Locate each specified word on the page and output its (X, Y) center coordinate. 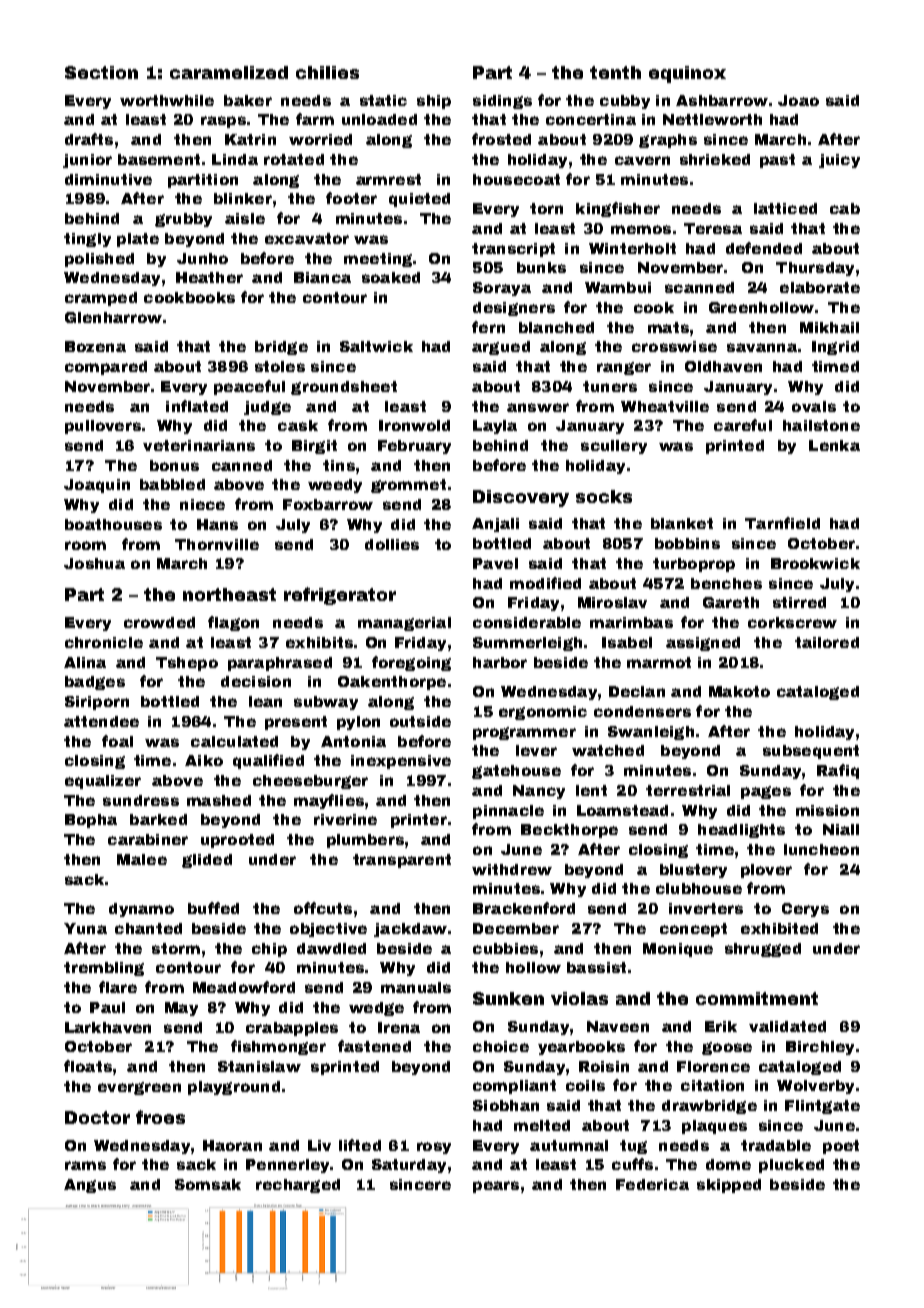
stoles (280, 366)
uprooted (237, 841)
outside (420, 721)
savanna (762, 347)
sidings (502, 102)
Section (101, 72)
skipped (729, 1186)
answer (538, 407)
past (777, 161)
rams (85, 1165)
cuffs (632, 1164)
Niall (841, 829)
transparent (402, 861)
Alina (85, 662)
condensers (642, 711)
